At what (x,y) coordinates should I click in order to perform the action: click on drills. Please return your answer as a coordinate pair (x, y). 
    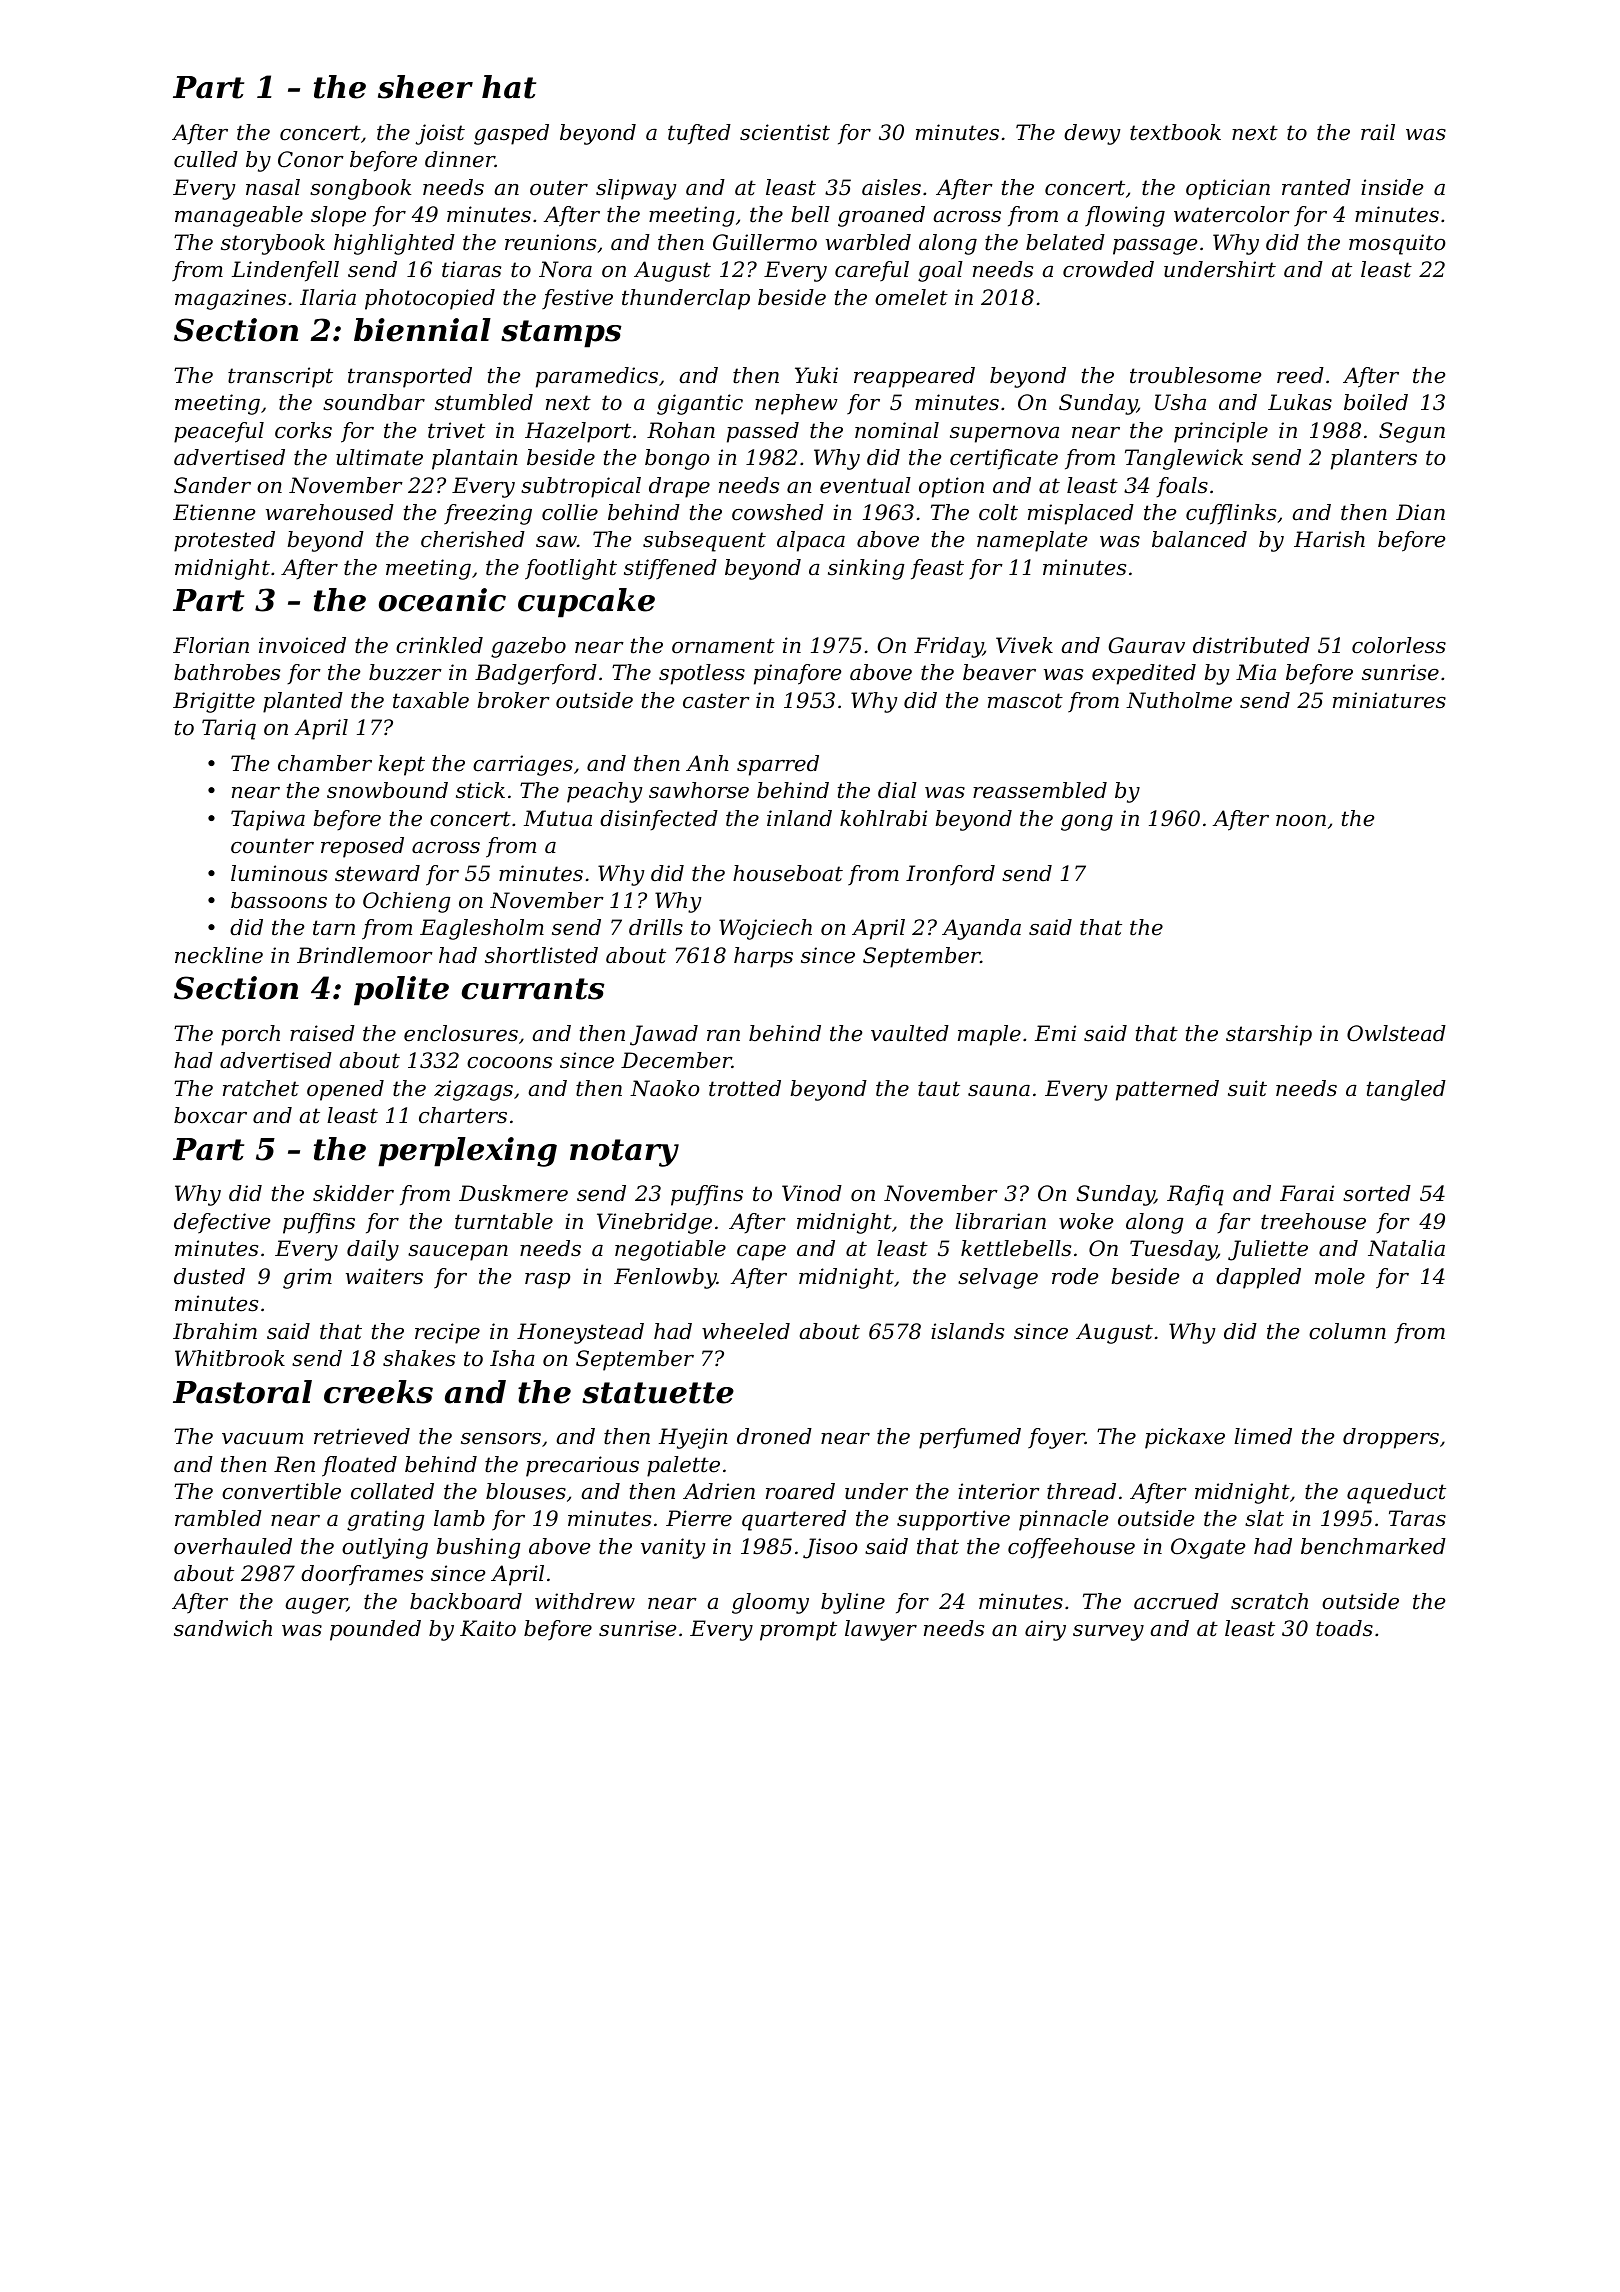
    Looking at the image, I should click on (656, 927).
